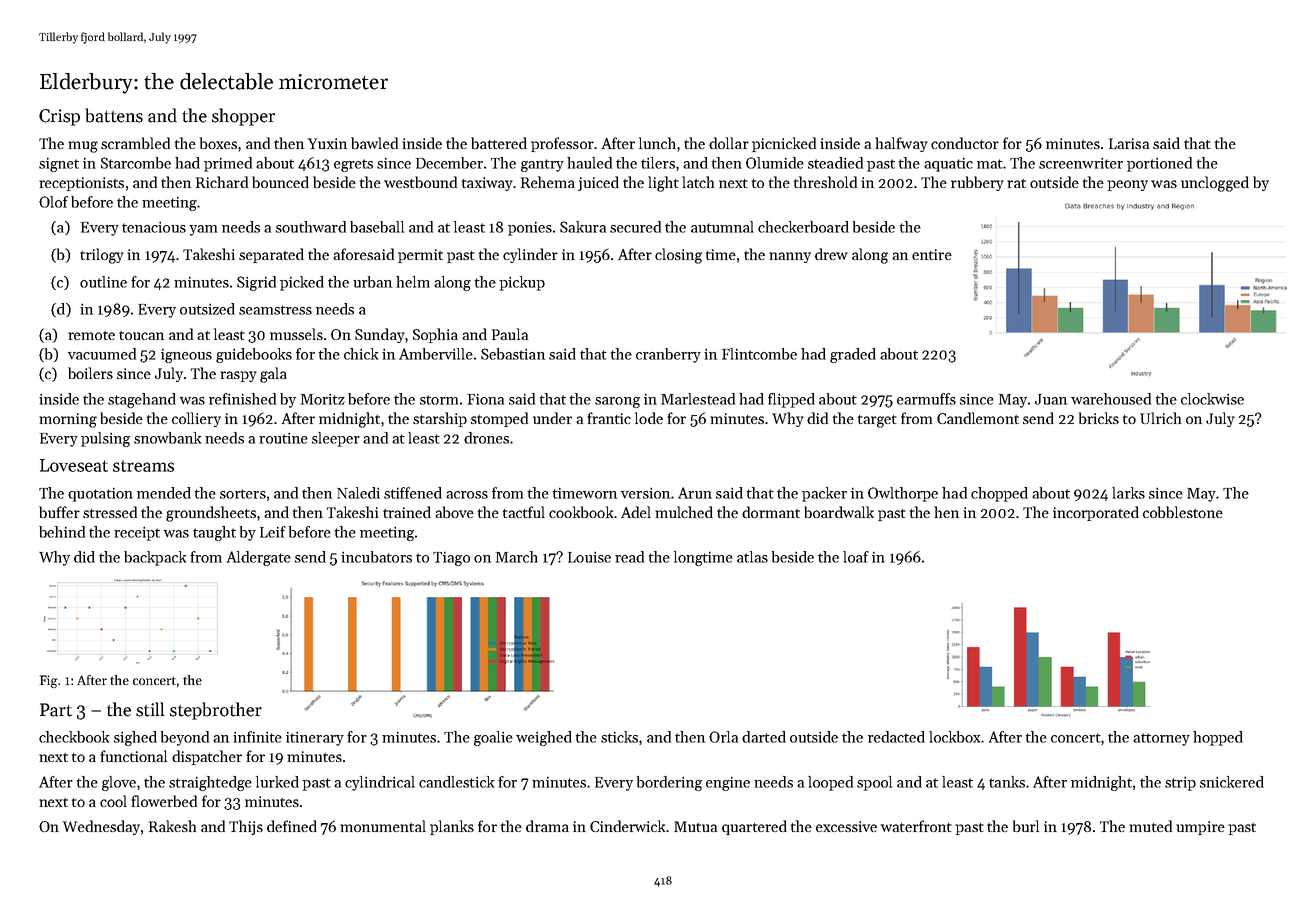 Image resolution: width=1308 pixels, height=924 pixels. What do you see at coordinates (547, 826) in the document?
I see `drama` at bounding box center [547, 826].
